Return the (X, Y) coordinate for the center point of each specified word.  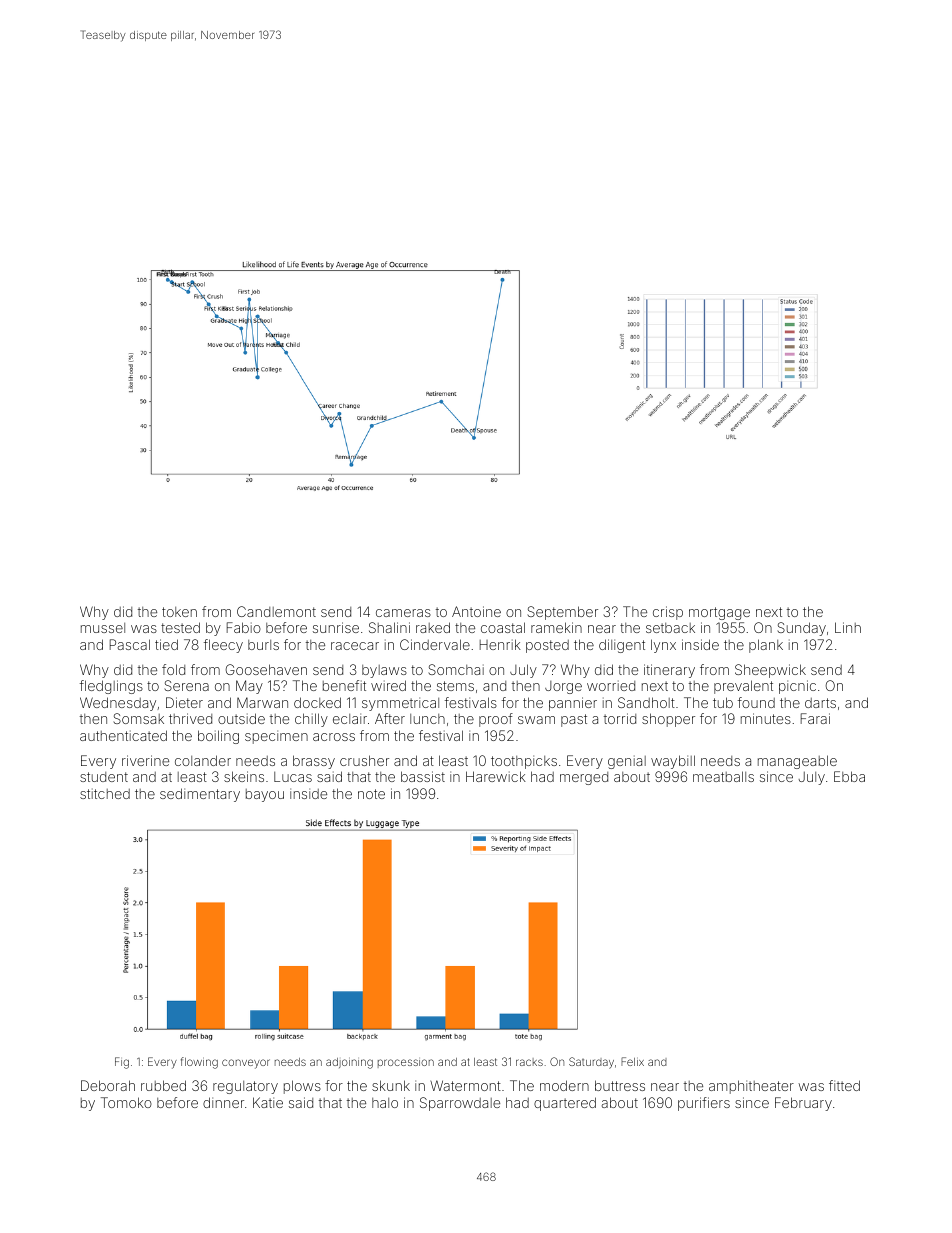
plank (766, 646)
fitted (844, 1085)
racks (529, 1062)
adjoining (349, 1063)
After (390, 718)
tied (166, 644)
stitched (105, 794)
